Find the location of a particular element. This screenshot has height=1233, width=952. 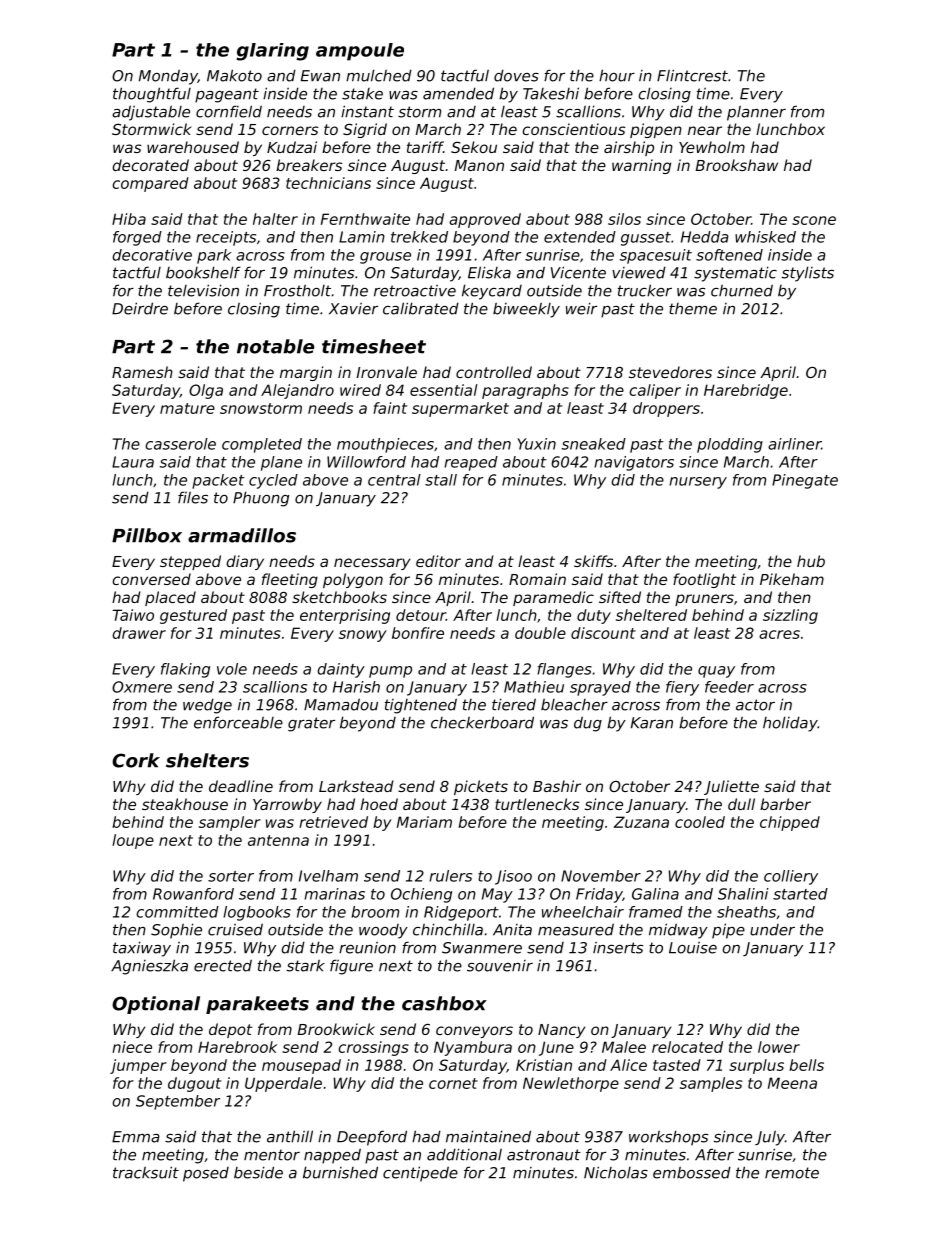

grater is located at coordinates (311, 724).
